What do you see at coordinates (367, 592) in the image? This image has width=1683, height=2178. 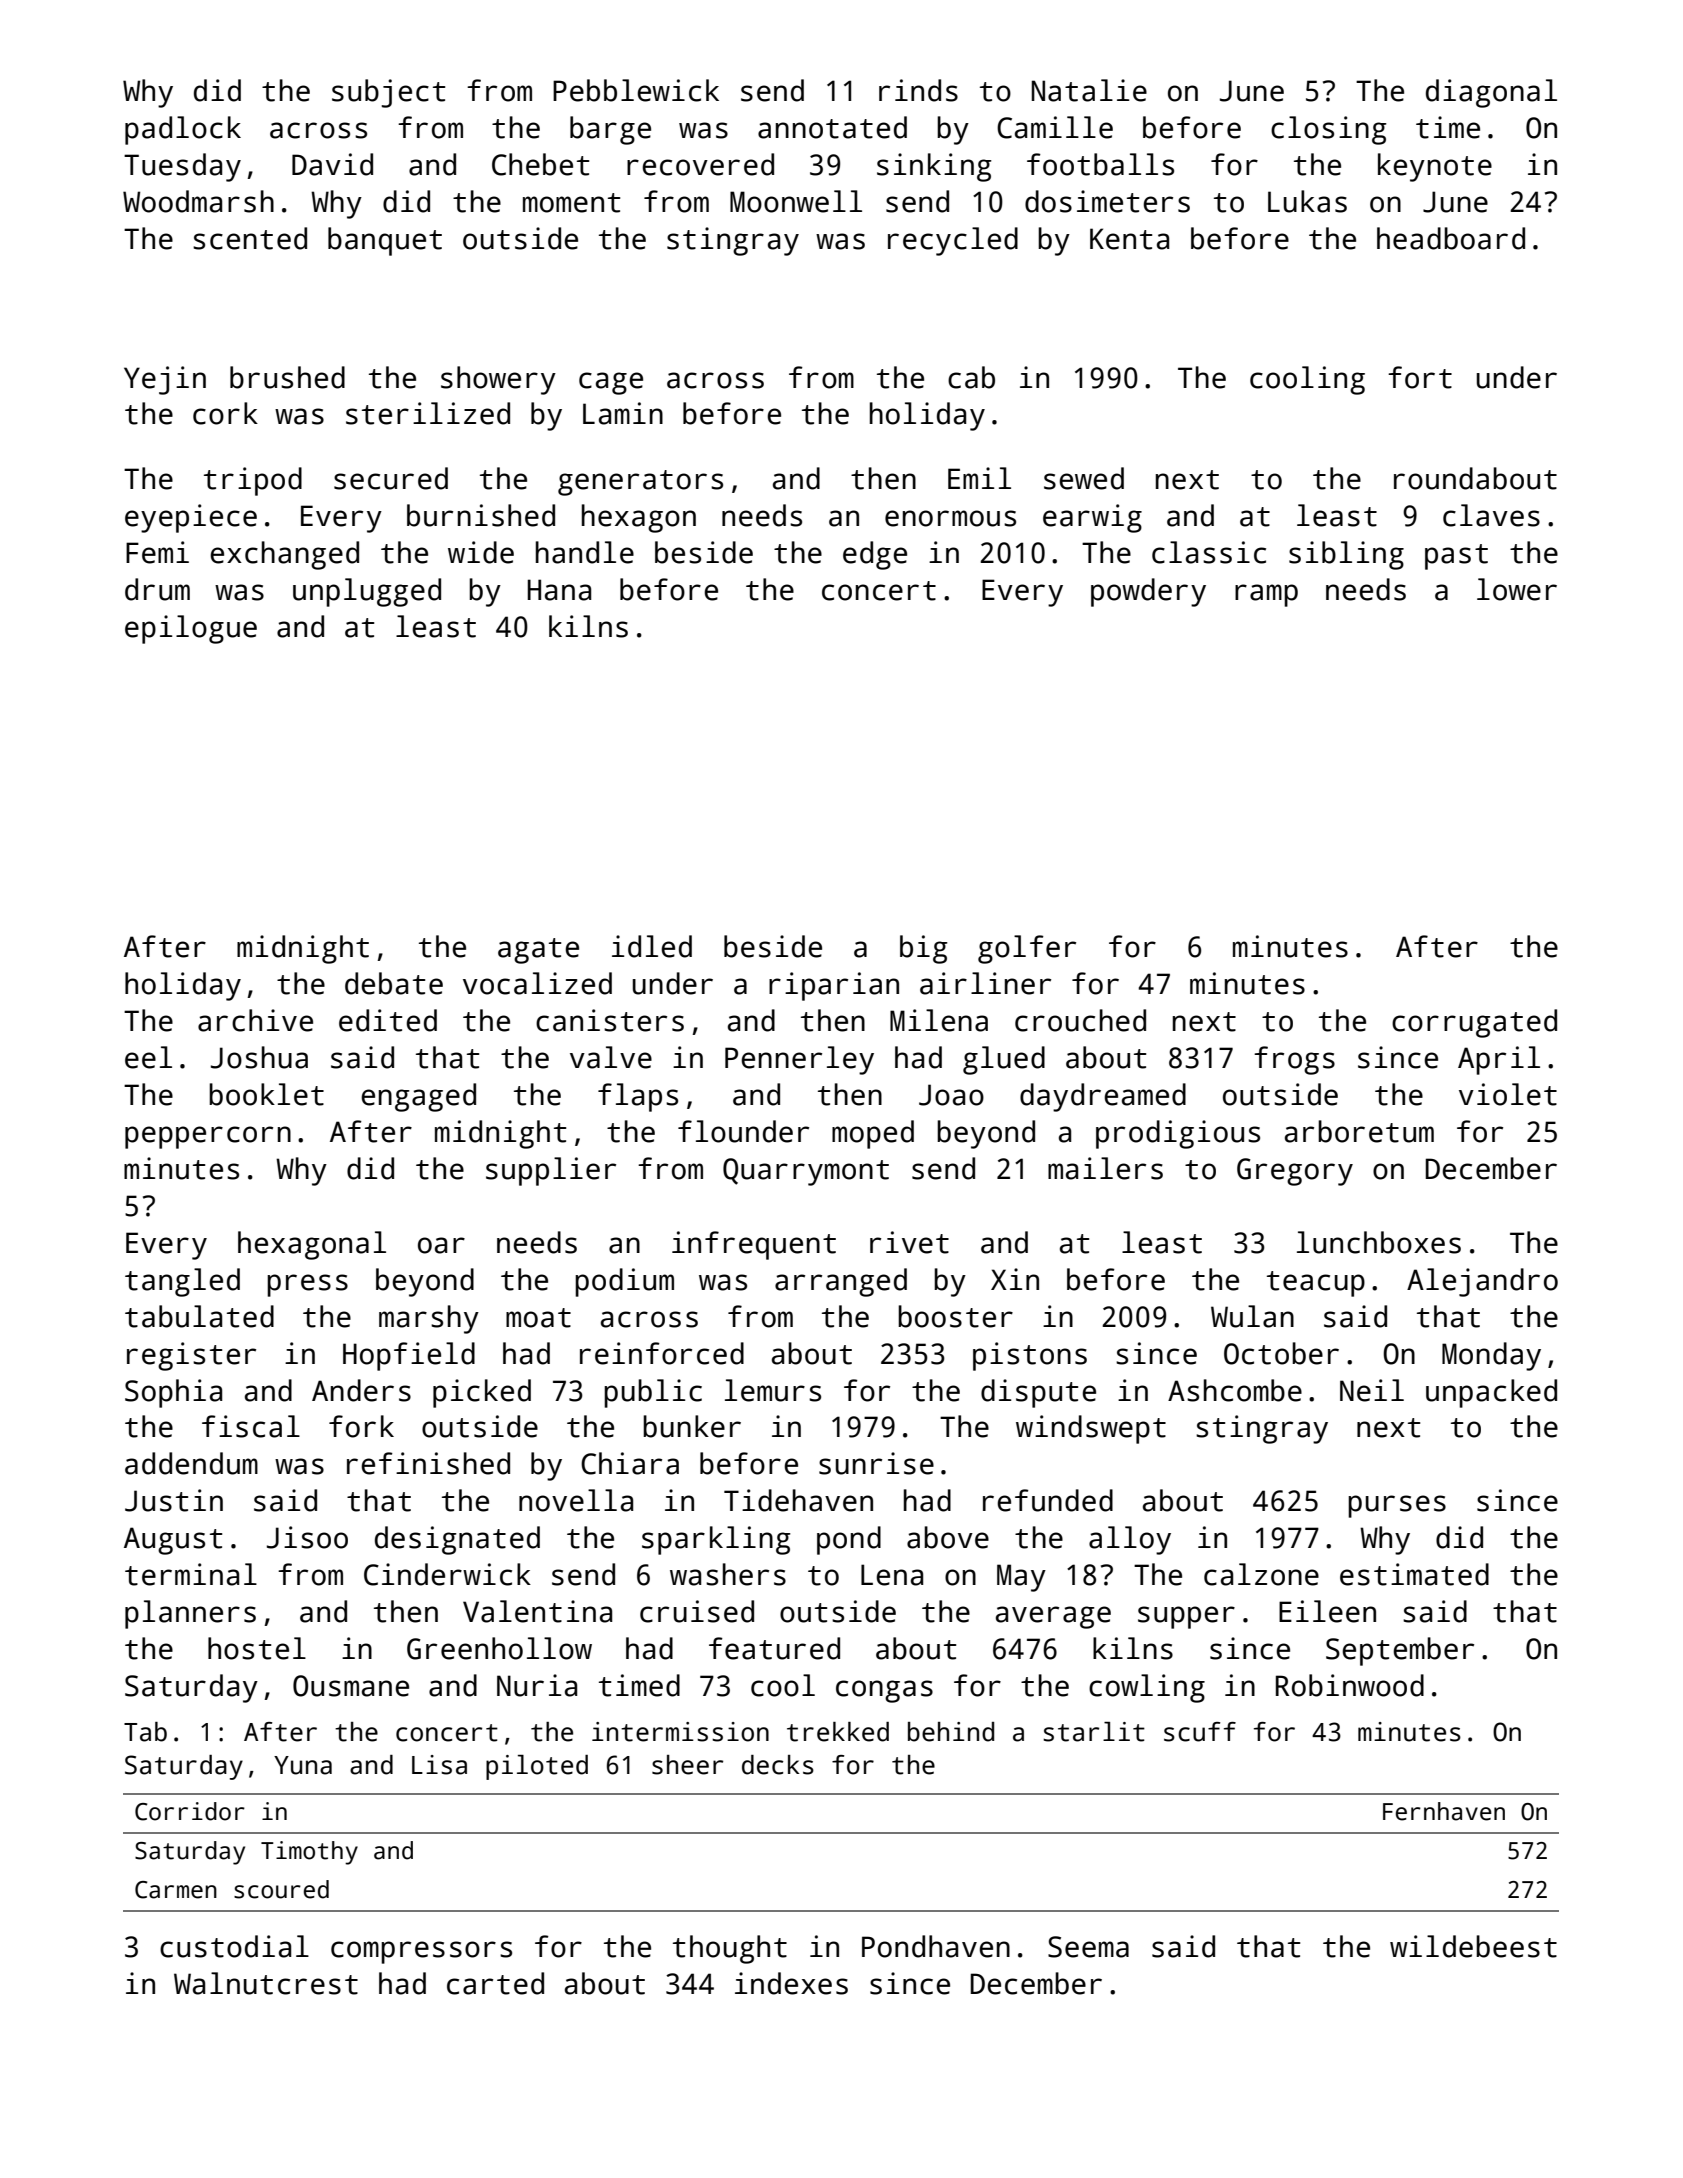 I see `unplugged` at bounding box center [367, 592].
